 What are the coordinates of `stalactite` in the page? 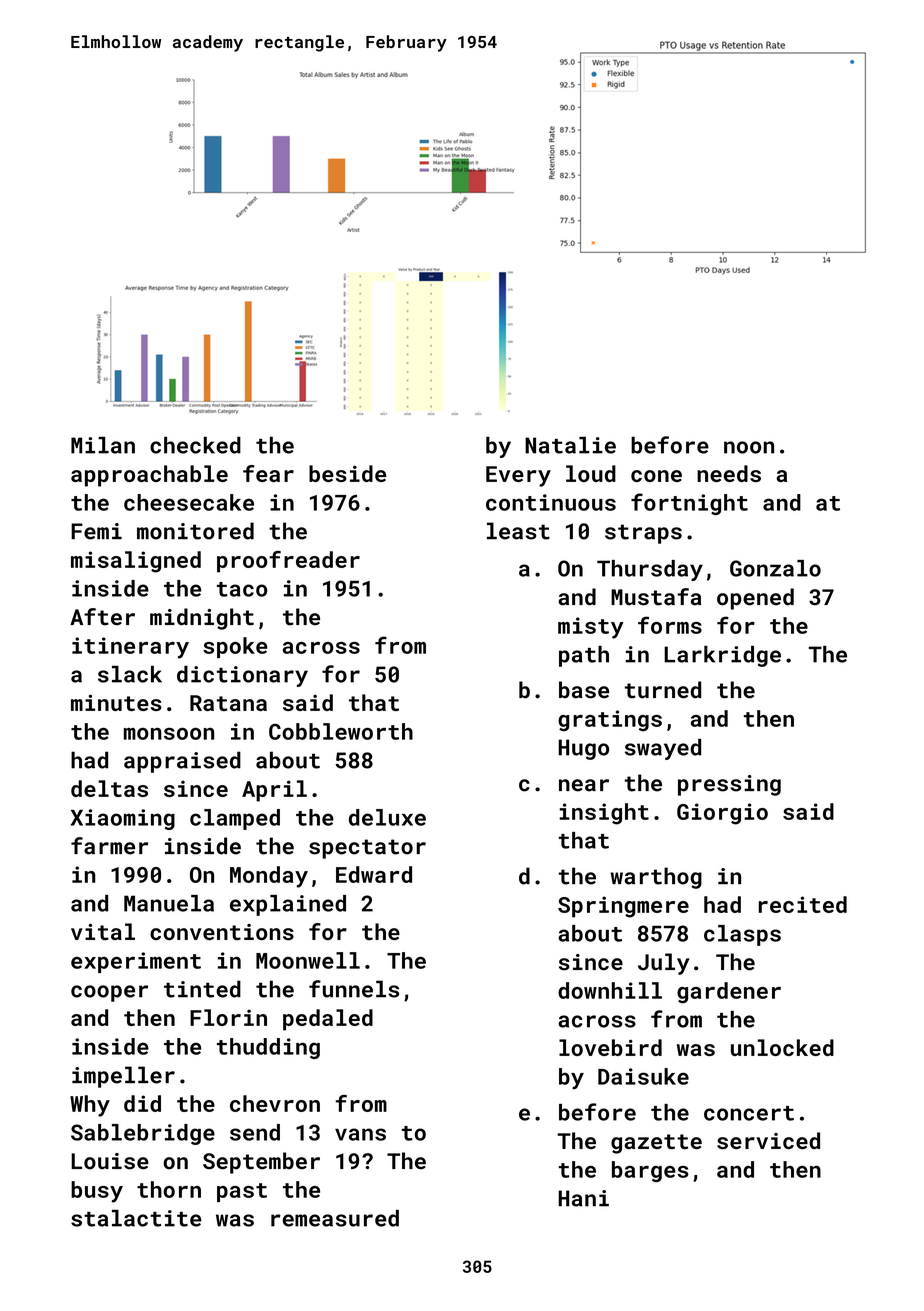 It's located at (136, 1218).
